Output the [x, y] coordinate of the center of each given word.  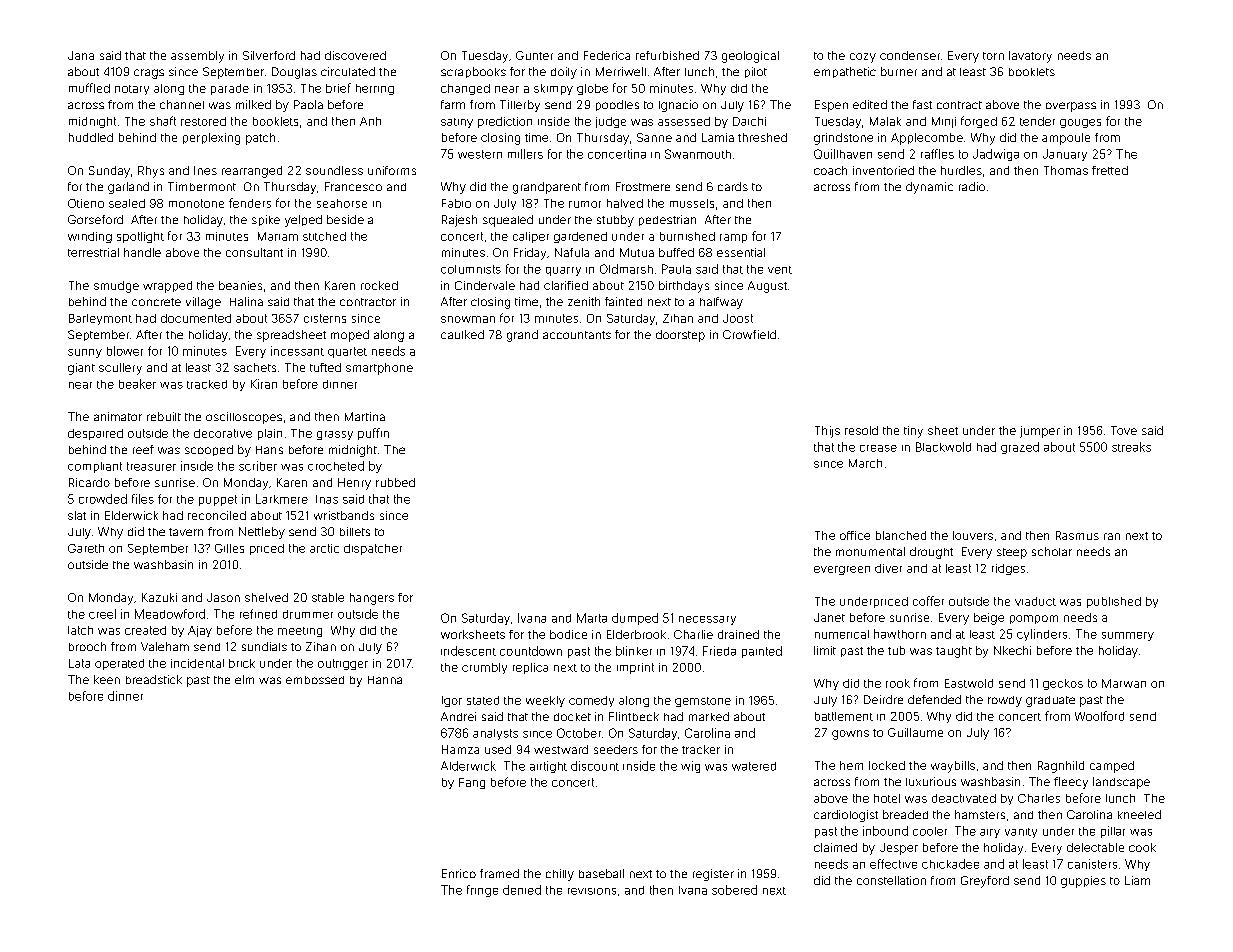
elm [244, 679]
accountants [577, 335]
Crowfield [749, 334]
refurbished [667, 55]
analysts [495, 734]
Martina [365, 416]
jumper [1040, 432]
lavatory [1030, 57]
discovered [355, 55]
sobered [734, 890]
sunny [85, 353]
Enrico [459, 873]
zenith [584, 301]
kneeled [1139, 814]
